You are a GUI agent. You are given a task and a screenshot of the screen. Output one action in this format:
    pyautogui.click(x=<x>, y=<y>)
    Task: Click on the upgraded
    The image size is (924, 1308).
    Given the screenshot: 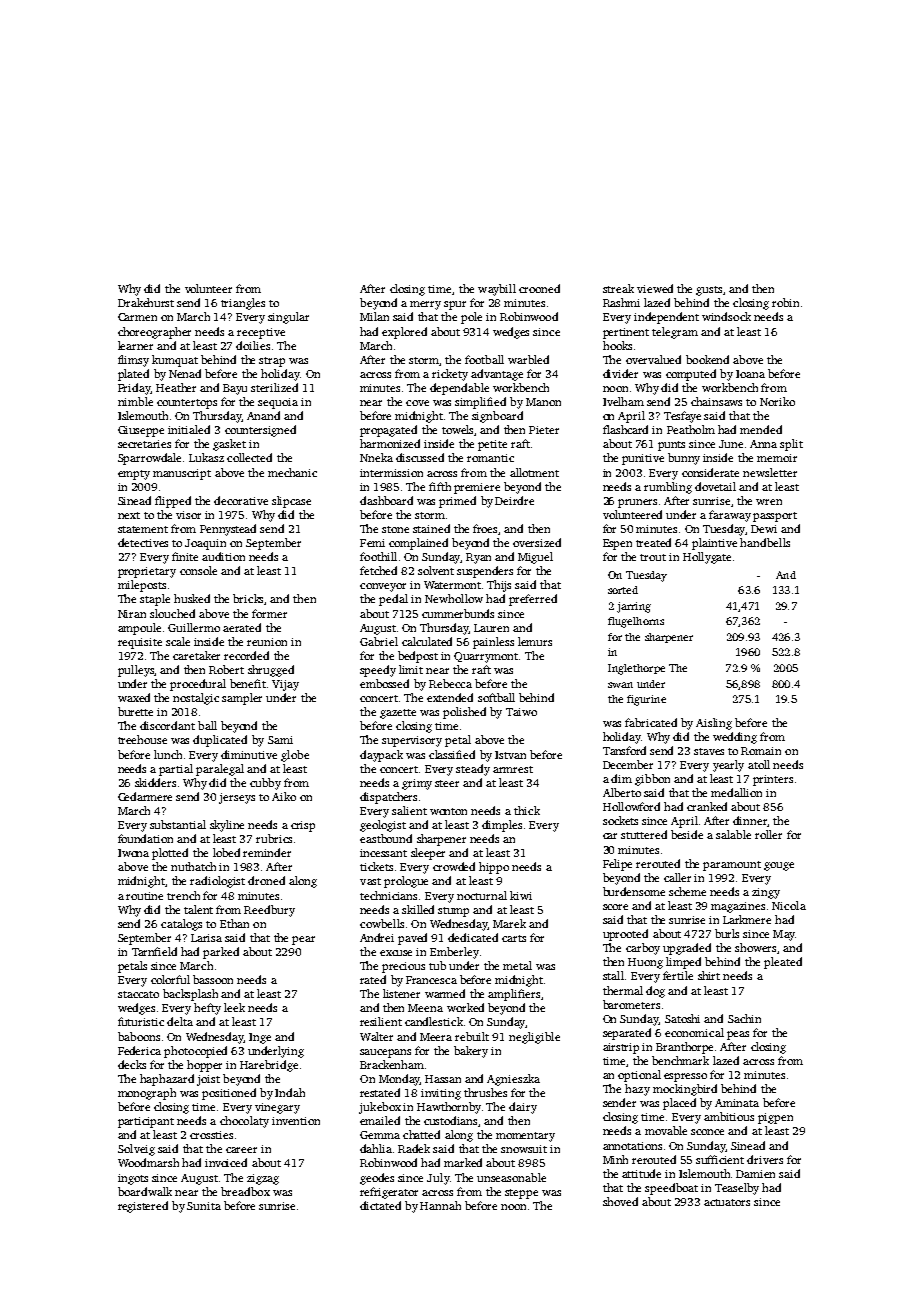 What is the action you would take?
    pyautogui.click(x=687, y=949)
